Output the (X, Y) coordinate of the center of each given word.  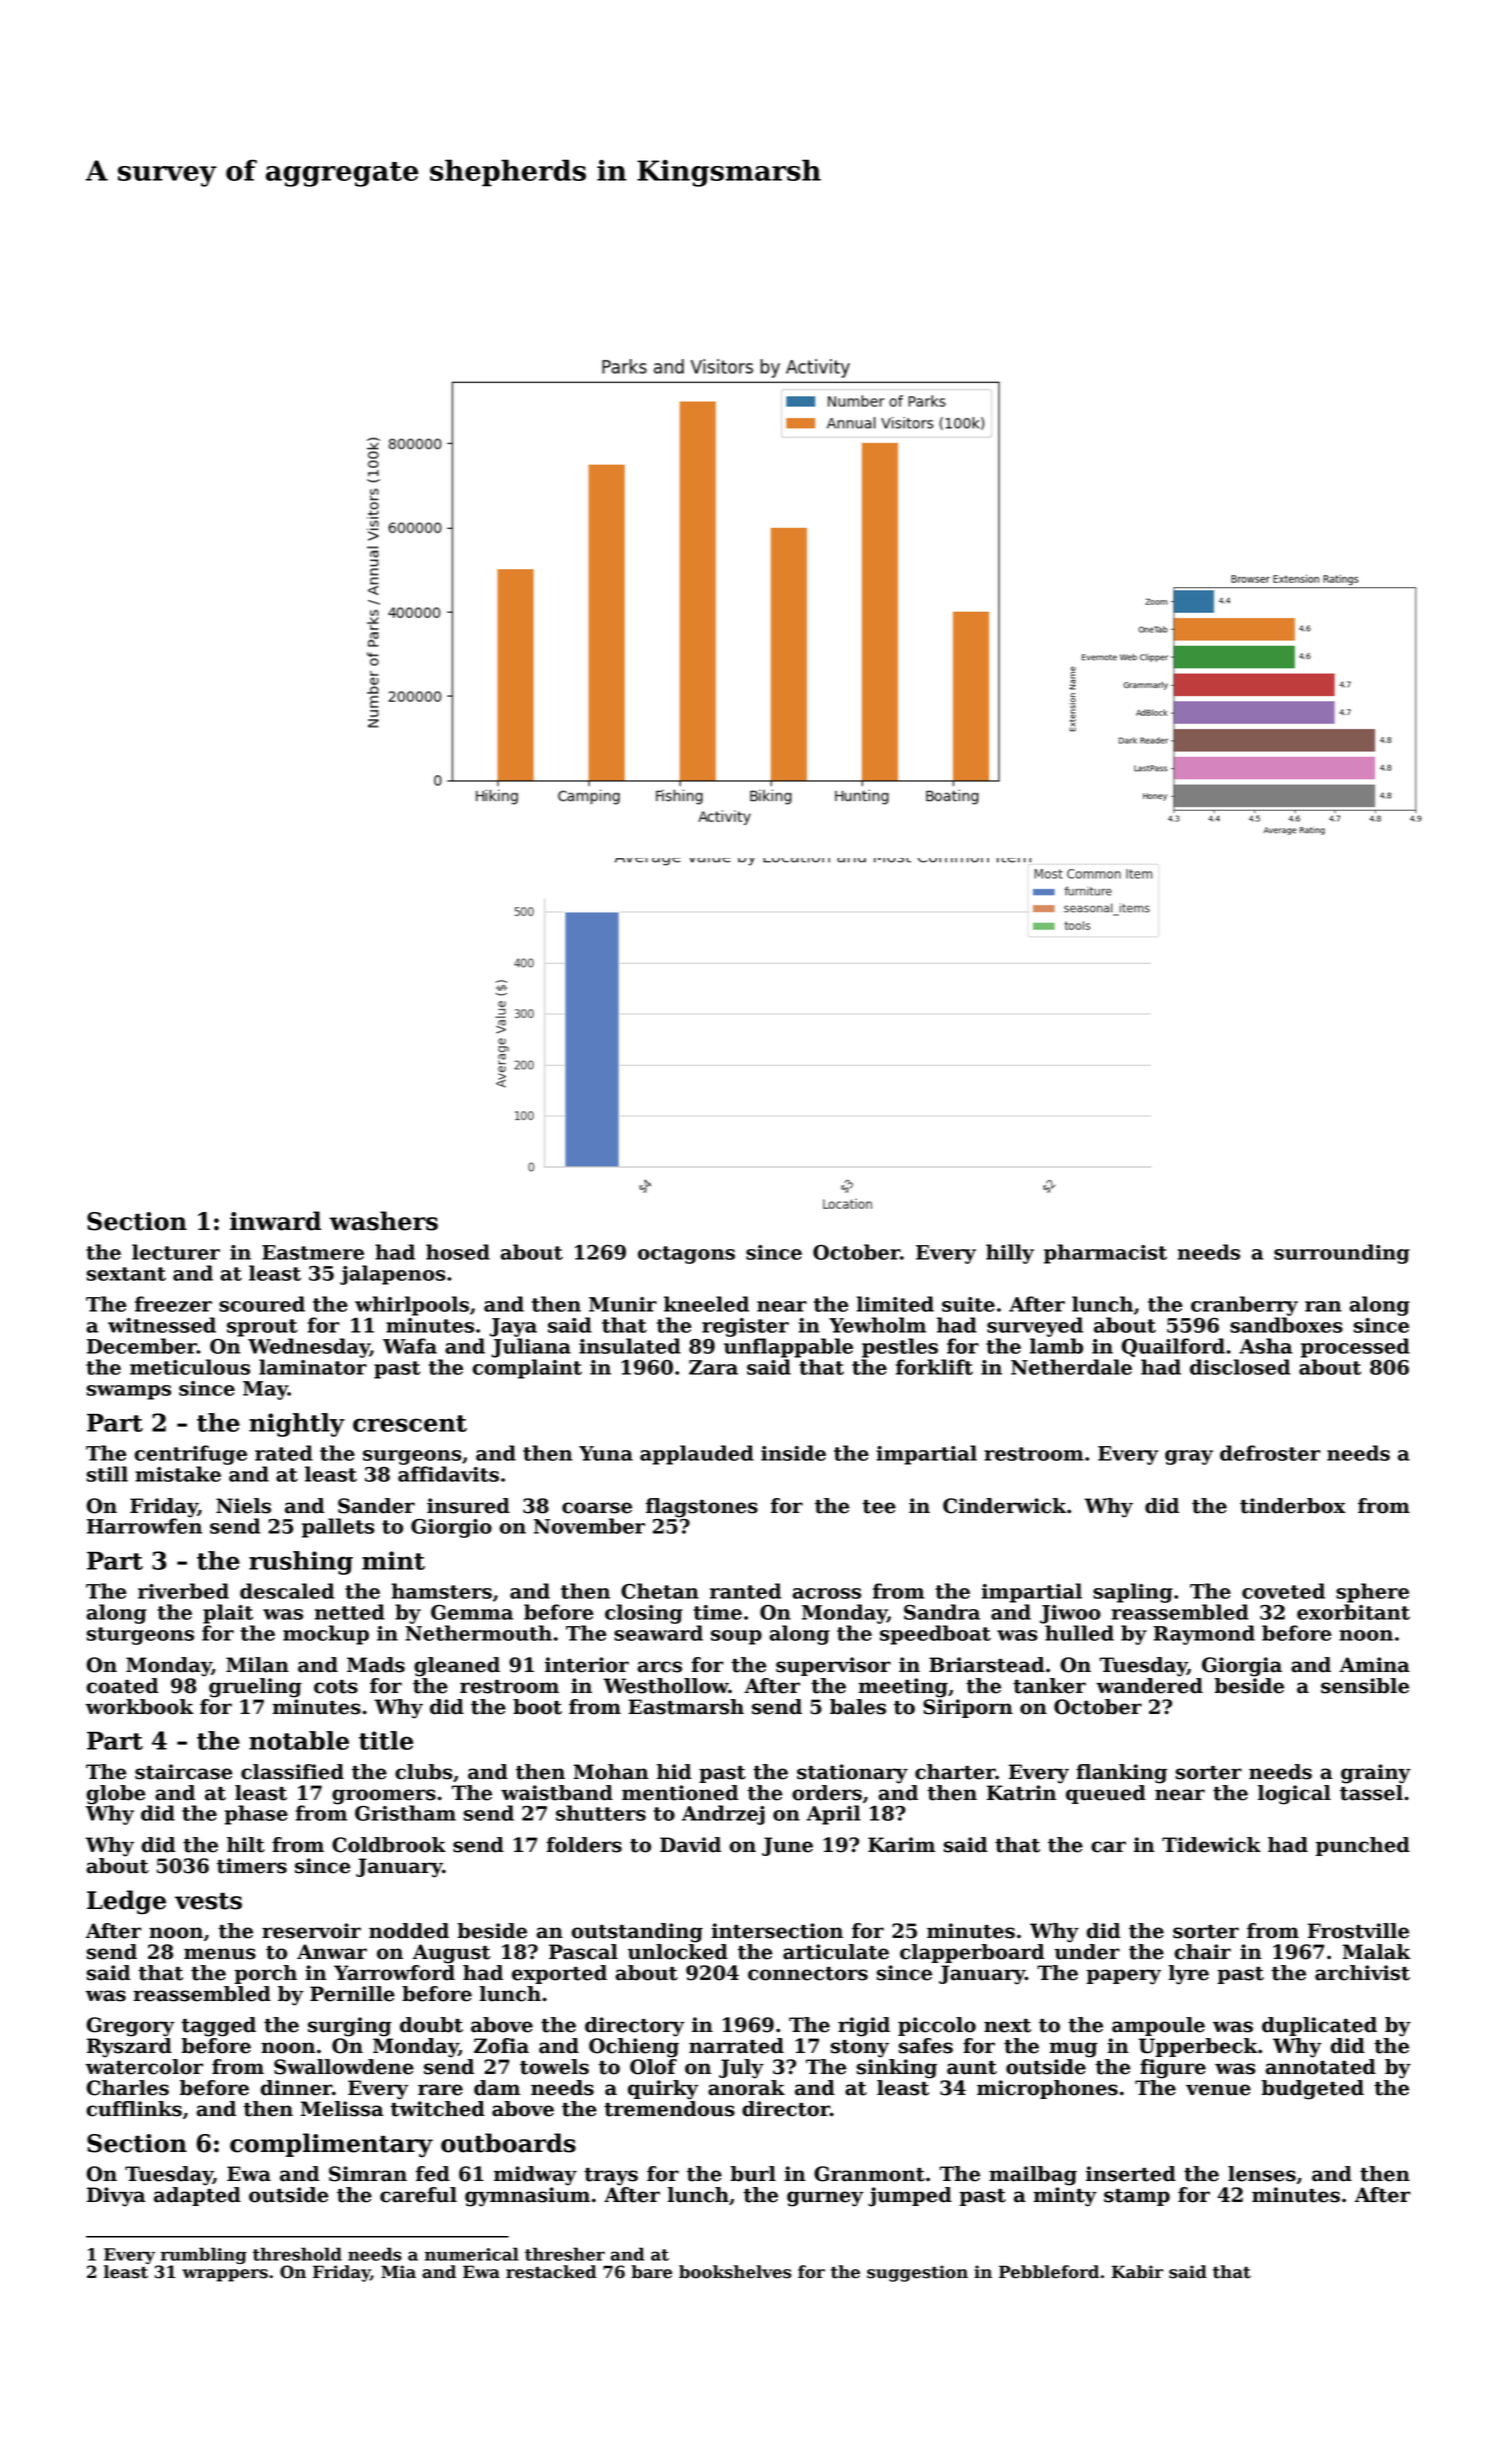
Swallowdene (344, 2067)
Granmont (869, 2174)
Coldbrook (389, 1845)
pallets (338, 1528)
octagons (686, 1255)
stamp (1137, 2197)
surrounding (1342, 1254)
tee (879, 1507)
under (1087, 1952)
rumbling (204, 2255)
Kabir (1137, 2272)
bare (651, 2272)
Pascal (583, 1952)
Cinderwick (1004, 1506)
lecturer (176, 1252)
